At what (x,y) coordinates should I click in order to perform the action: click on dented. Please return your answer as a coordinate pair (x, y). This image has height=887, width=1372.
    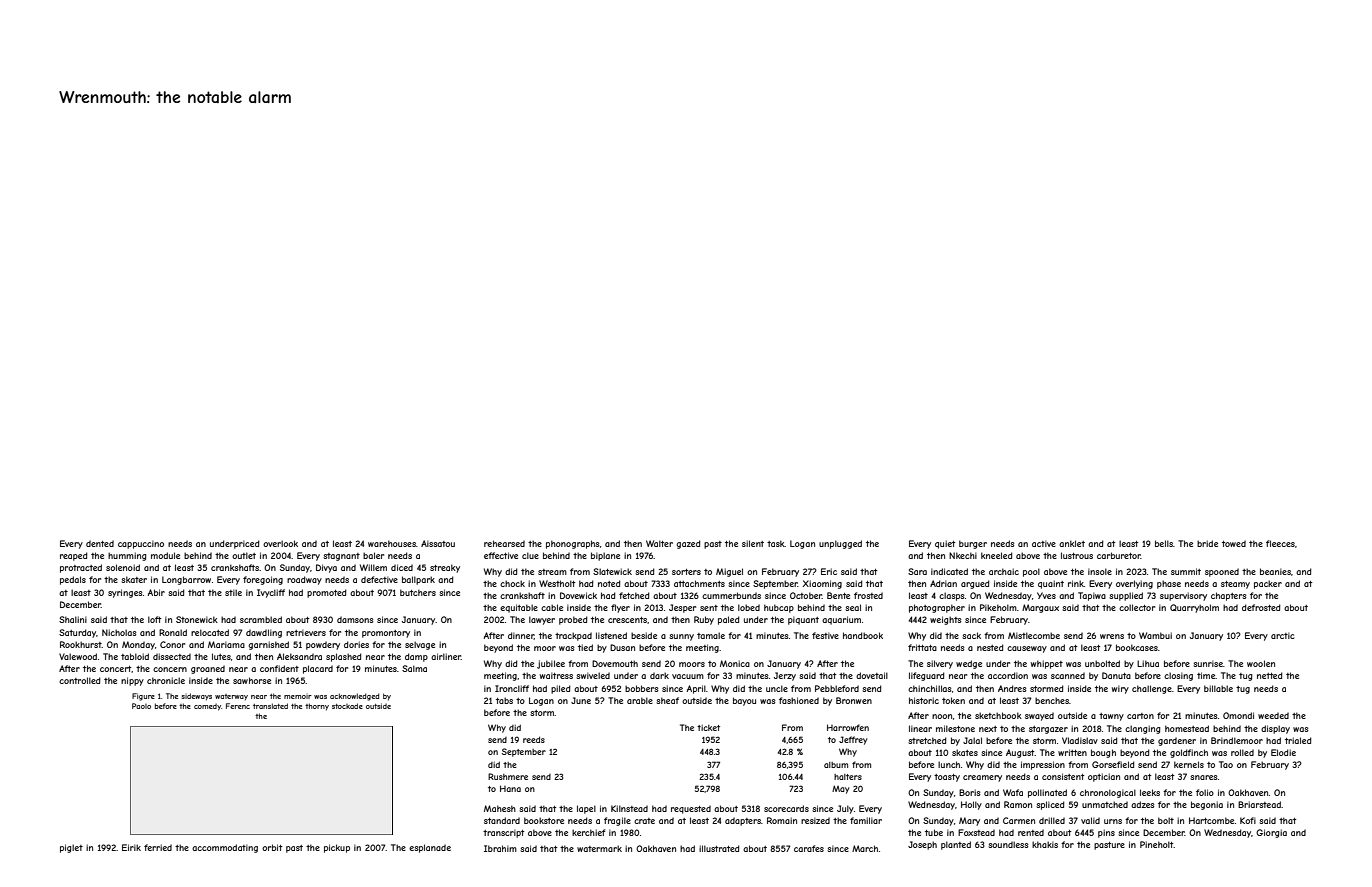
    Looking at the image, I should click on (100, 543).
